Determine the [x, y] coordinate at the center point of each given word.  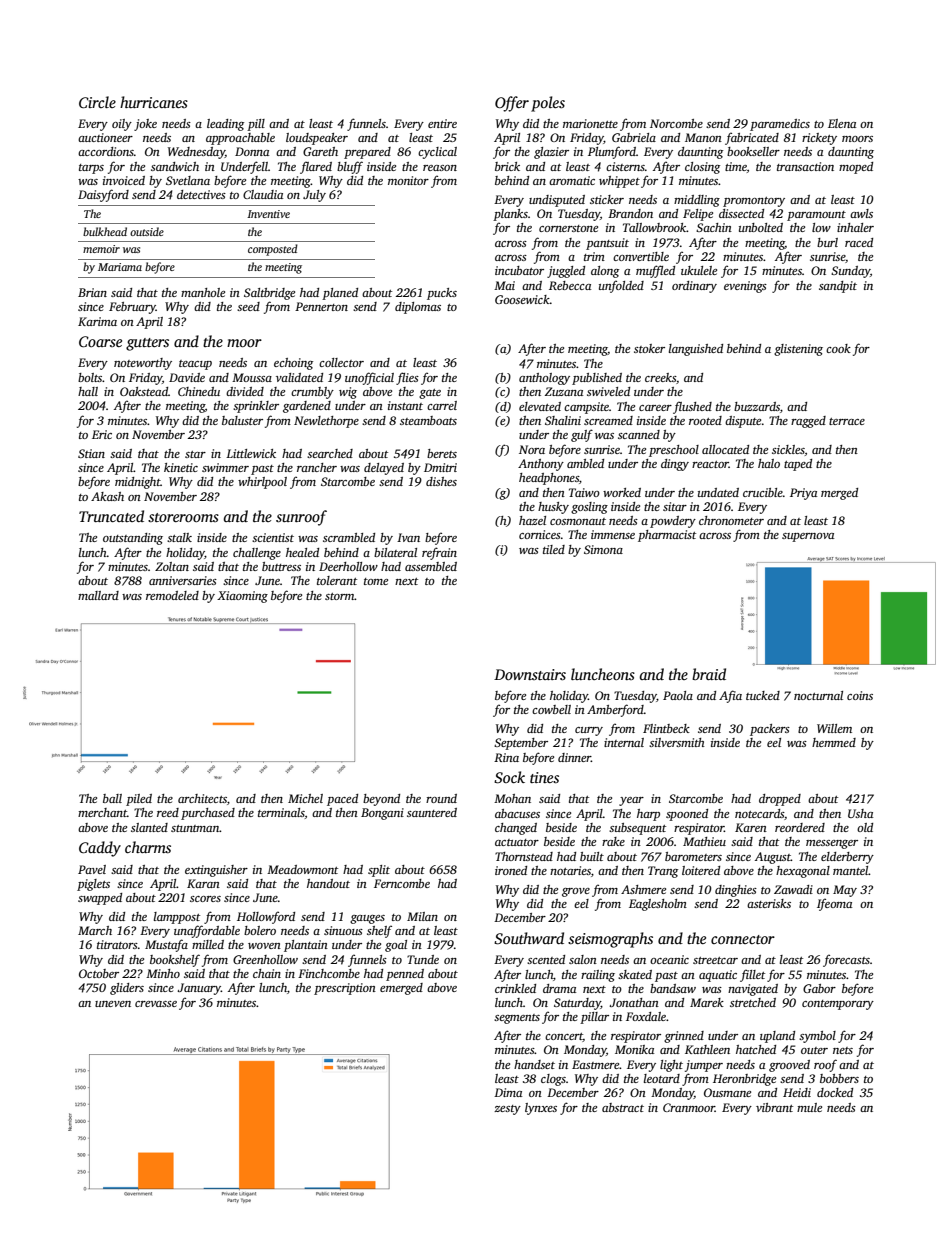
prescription [345, 989]
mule [809, 1107]
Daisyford [103, 195]
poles [548, 104]
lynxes [541, 1109]
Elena [842, 123]
